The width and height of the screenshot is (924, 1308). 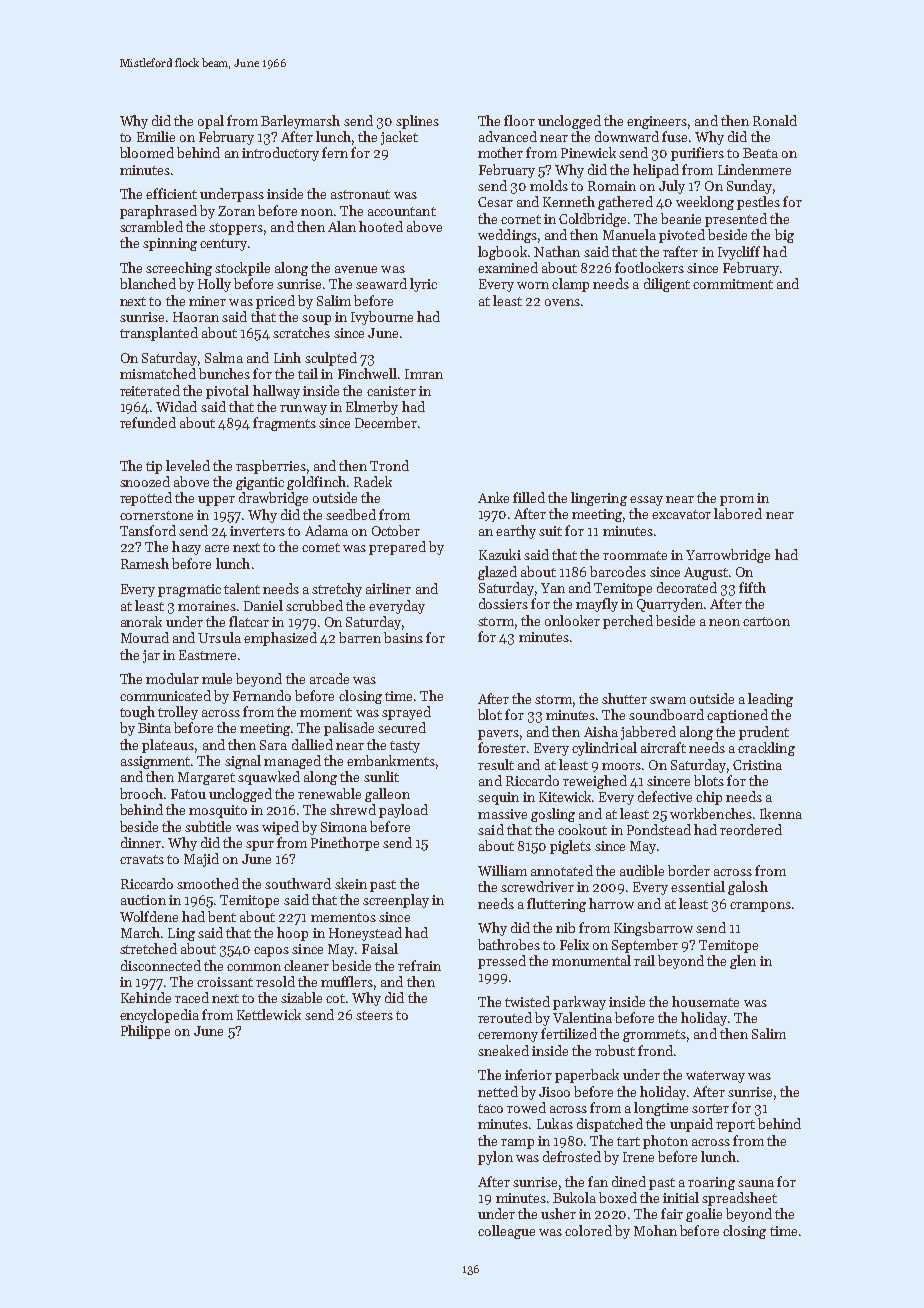 I want to click on chip, so click(x=709, y=798).
